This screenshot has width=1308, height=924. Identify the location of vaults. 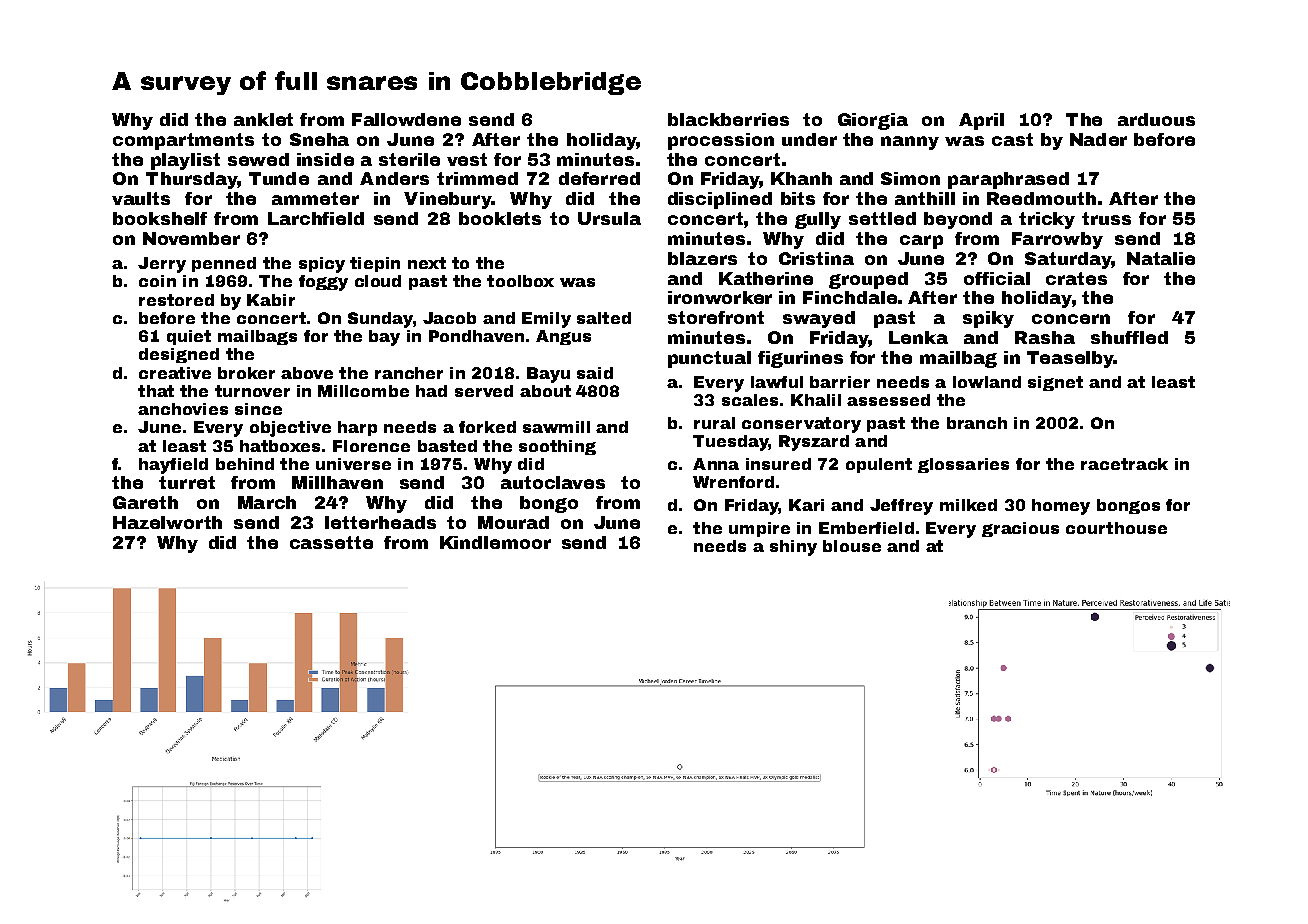
(141, 198).
